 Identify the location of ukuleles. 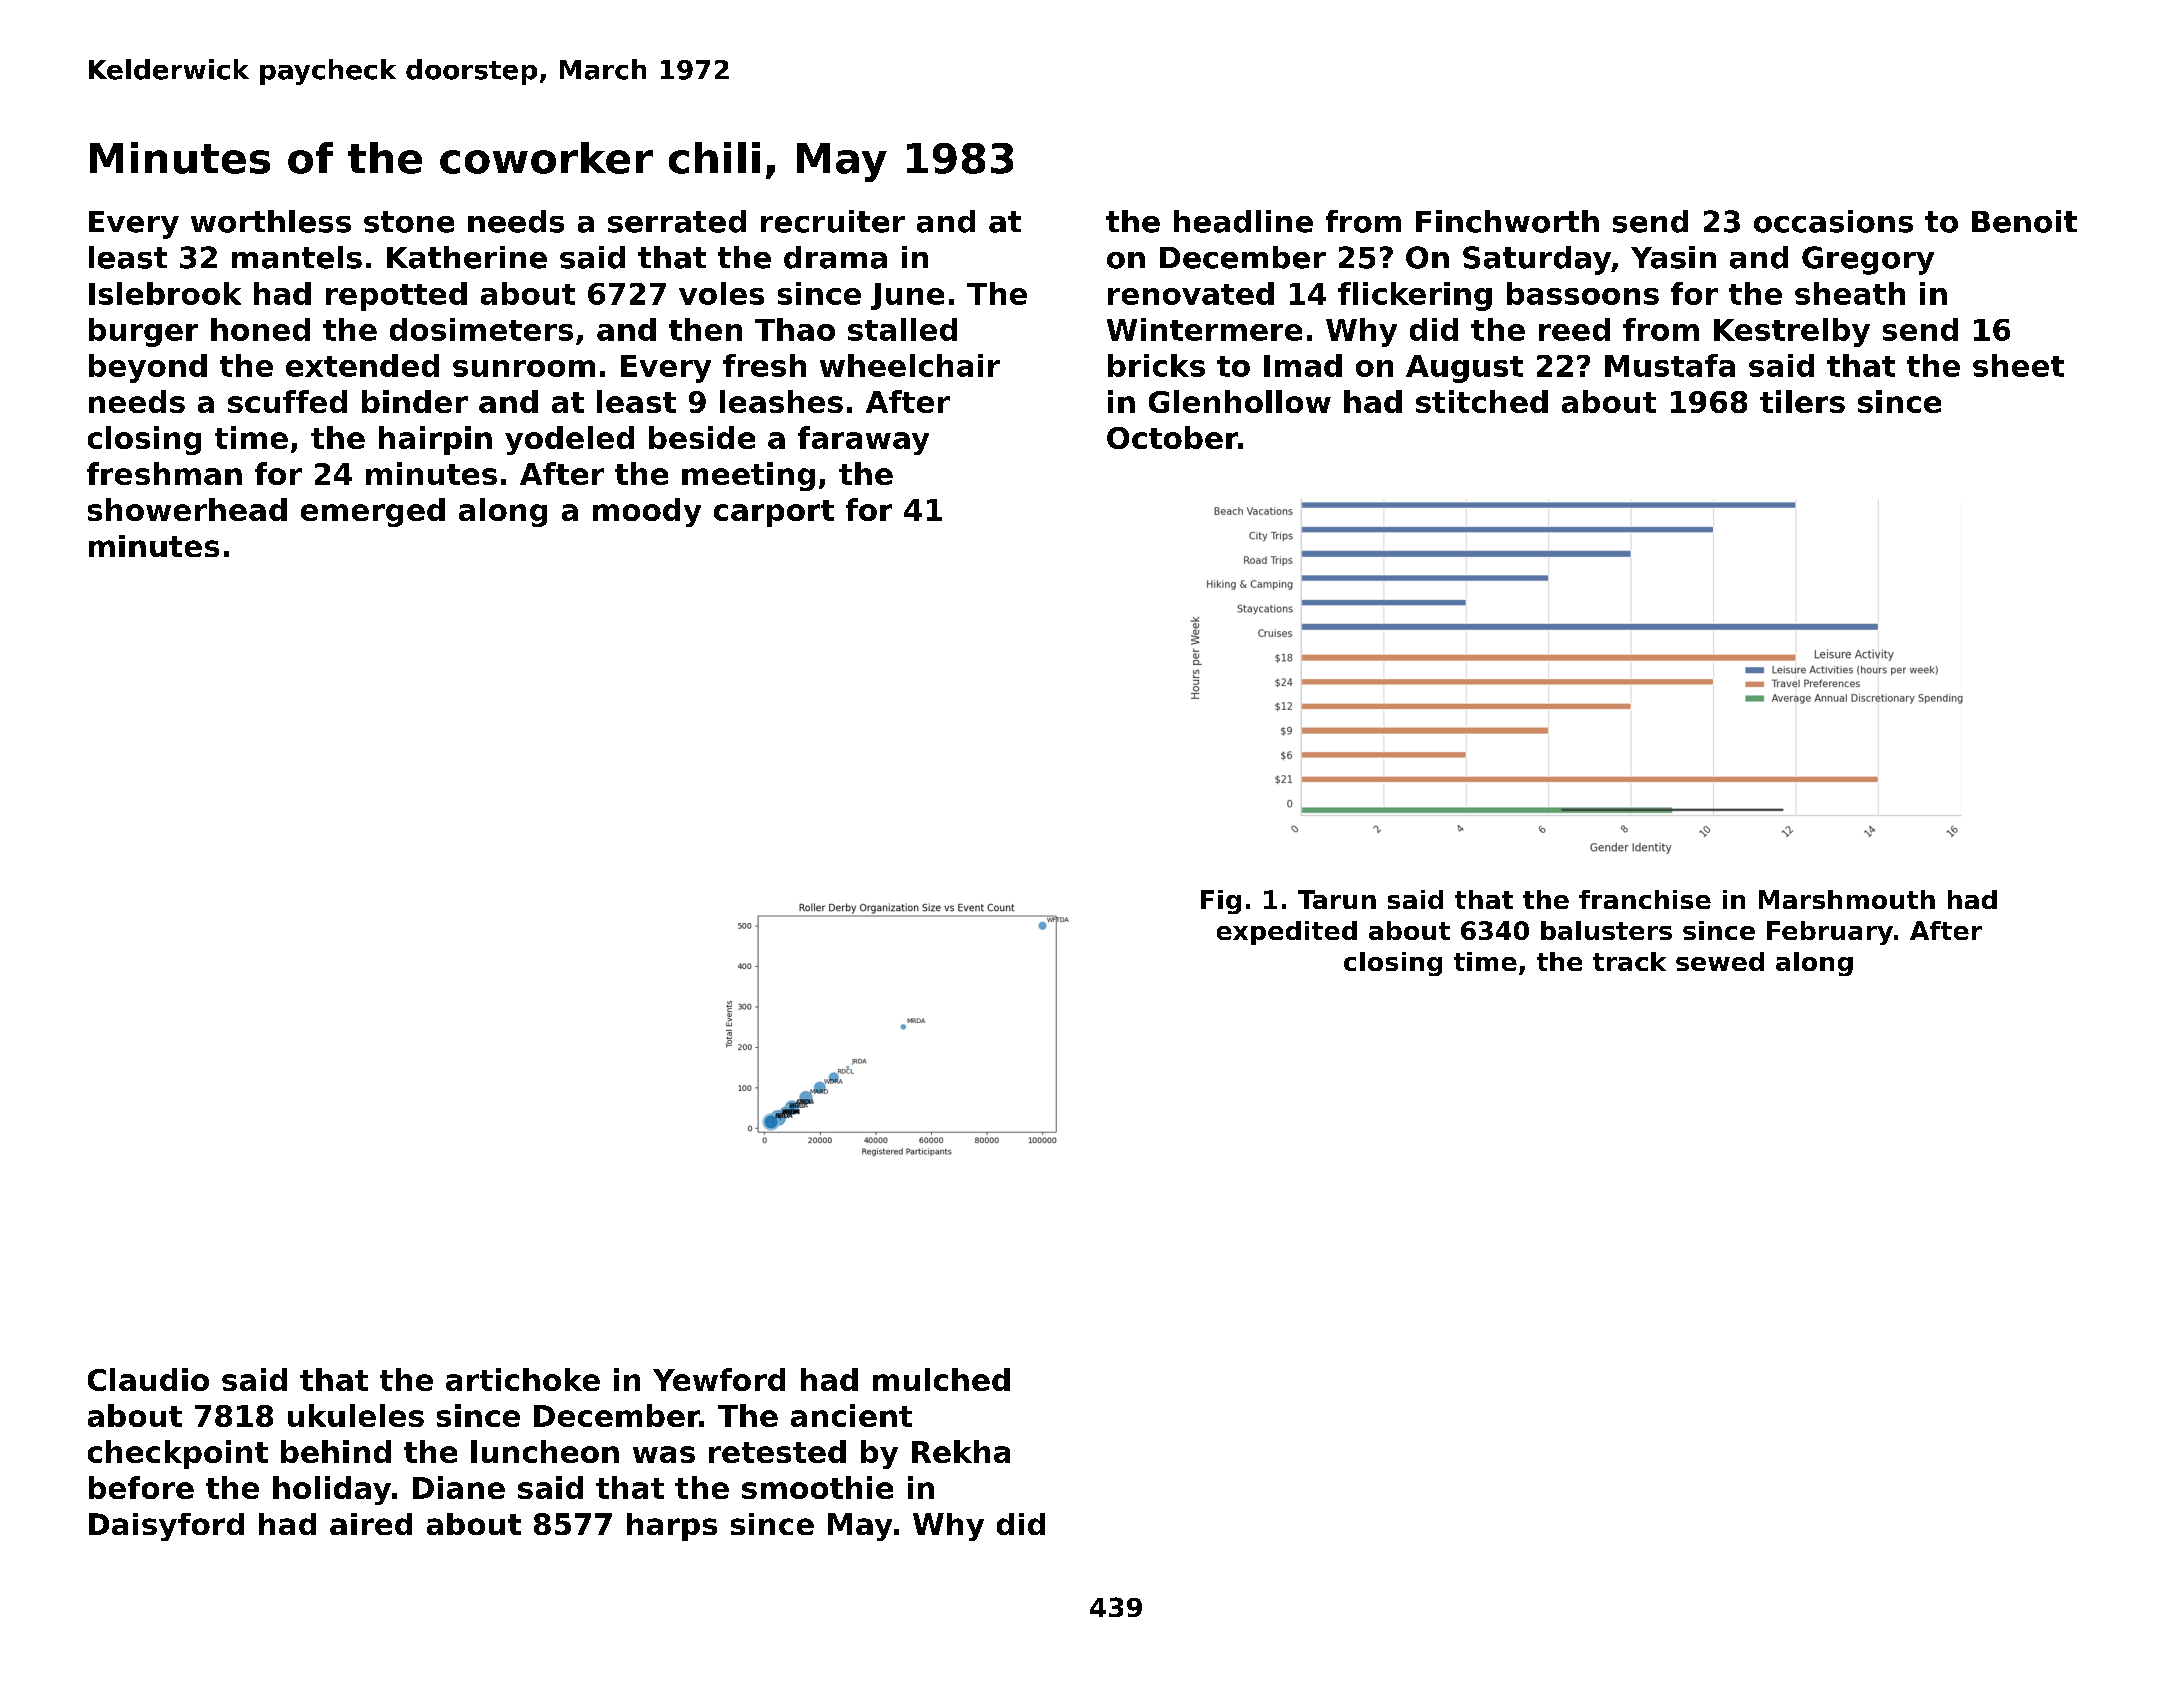
(356, 1415).
